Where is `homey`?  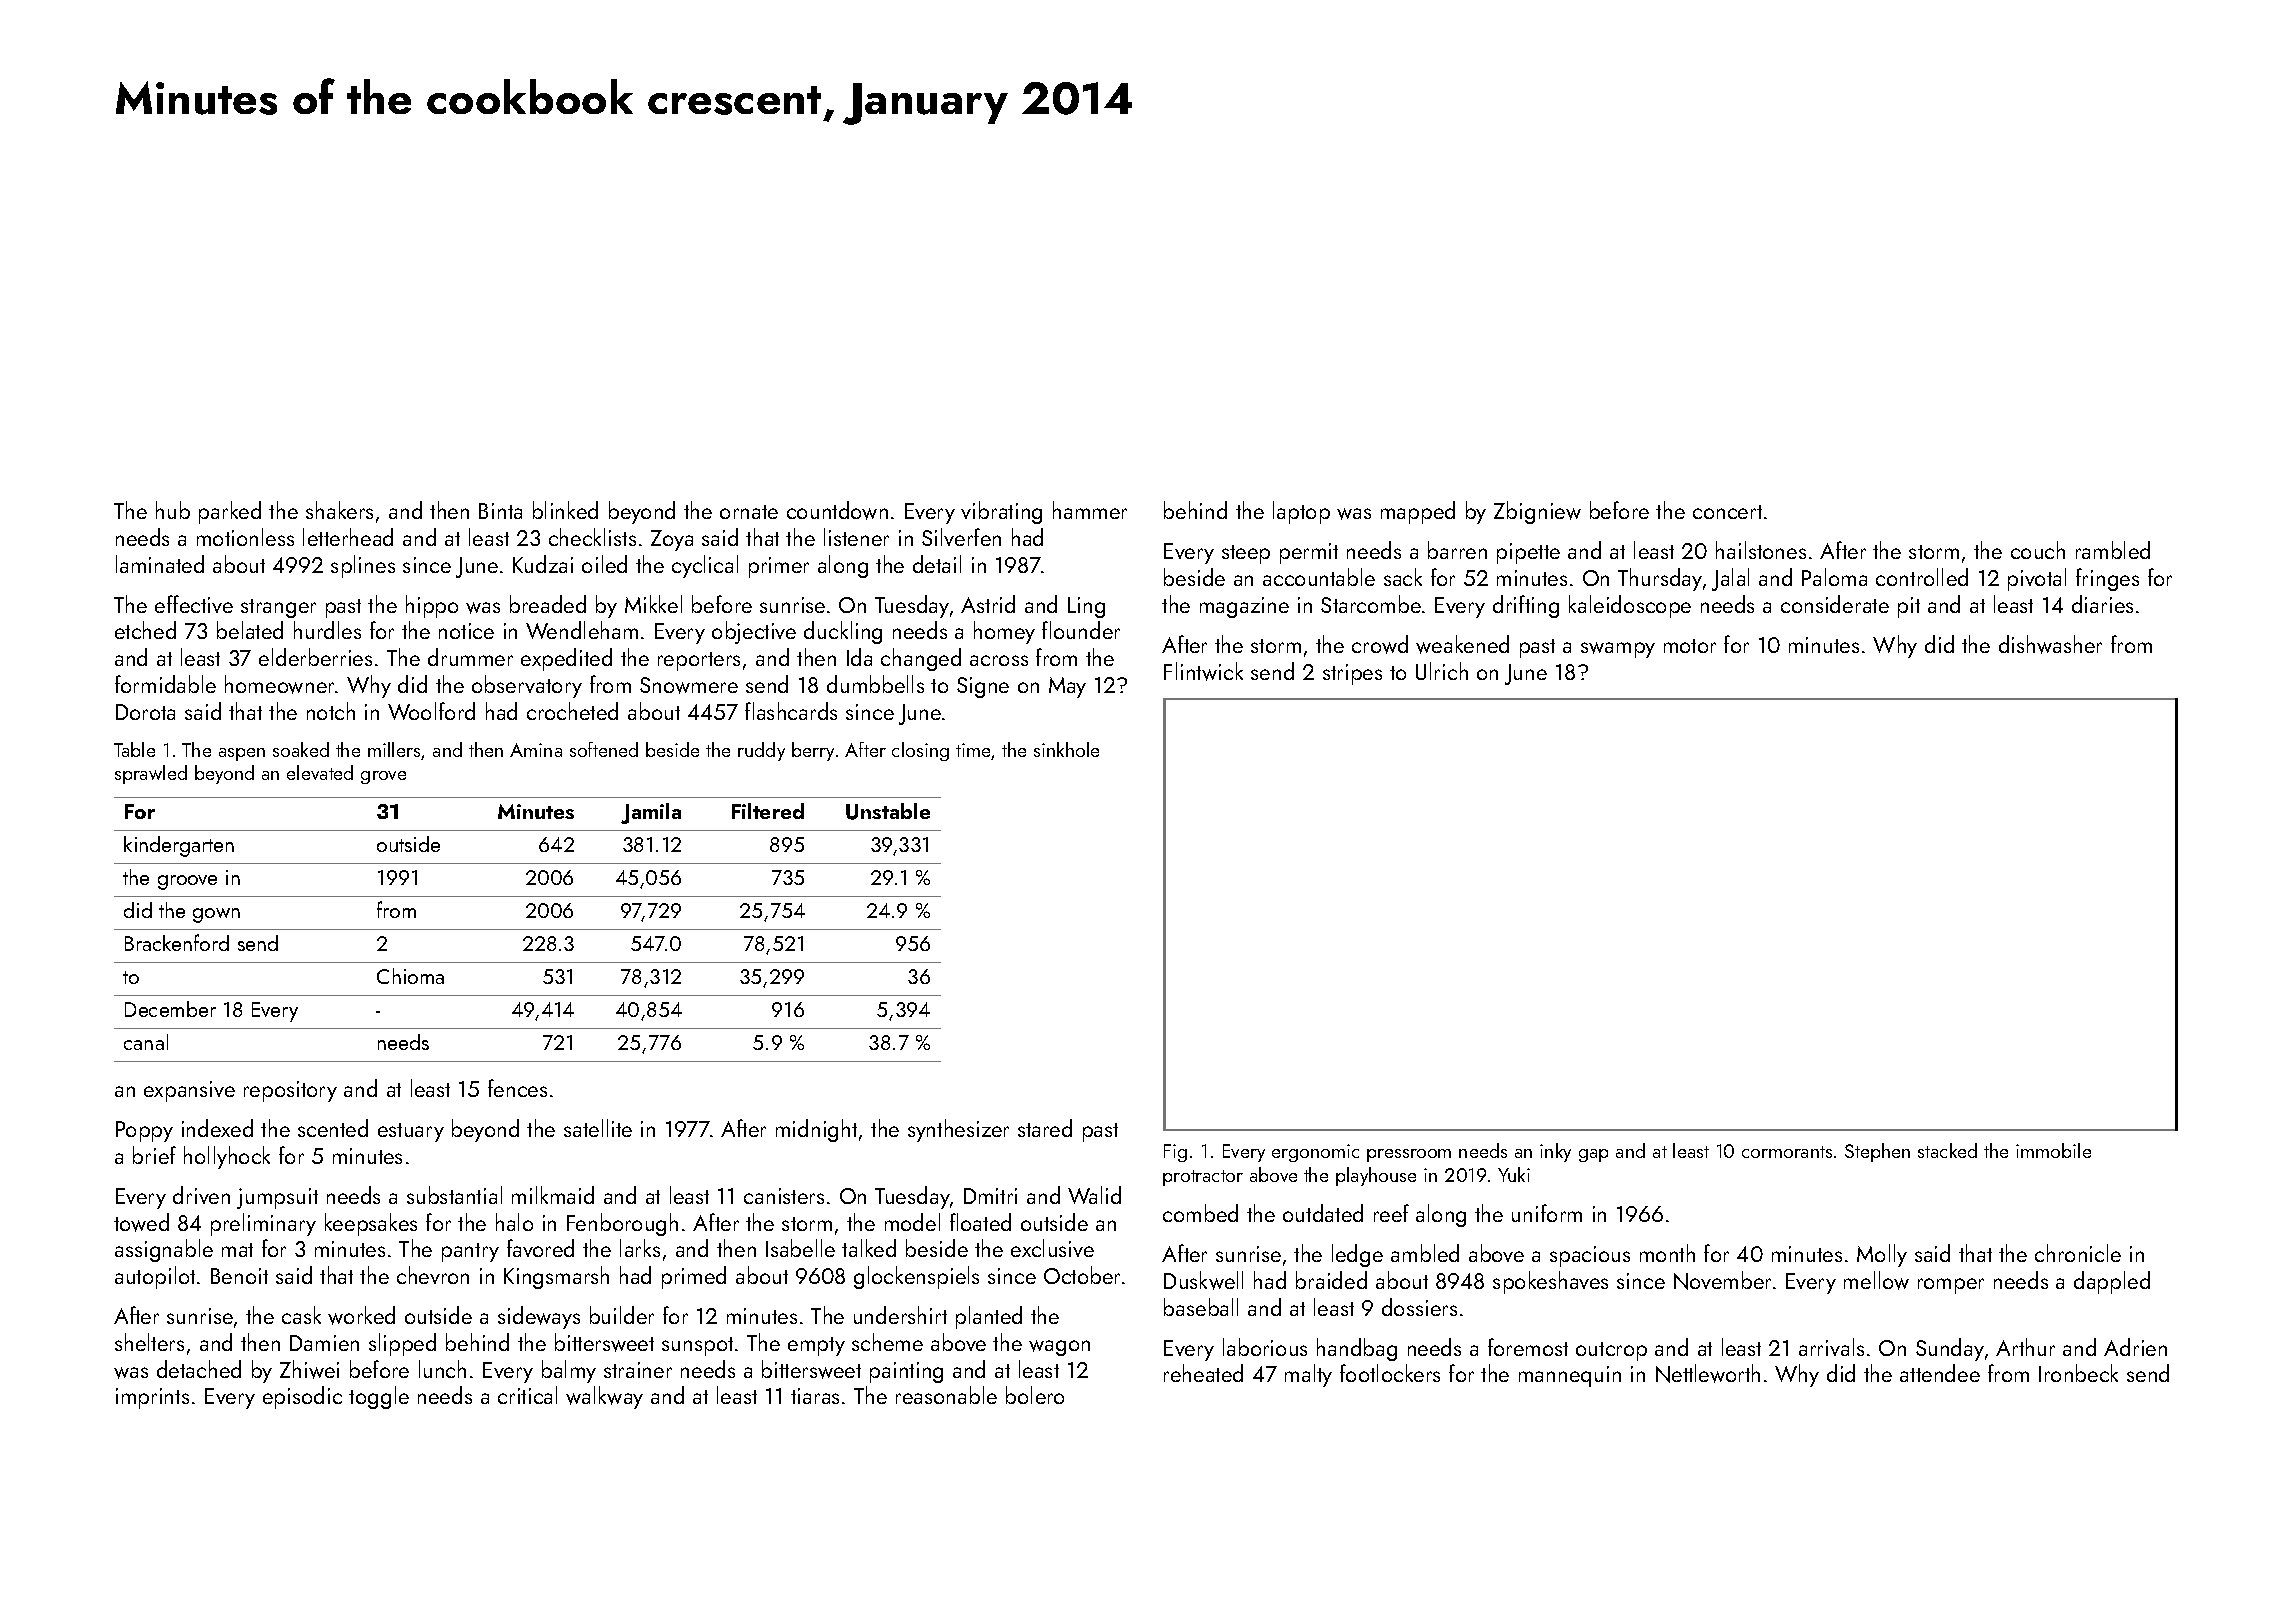
homey is located at coordinates (1004, 632).
